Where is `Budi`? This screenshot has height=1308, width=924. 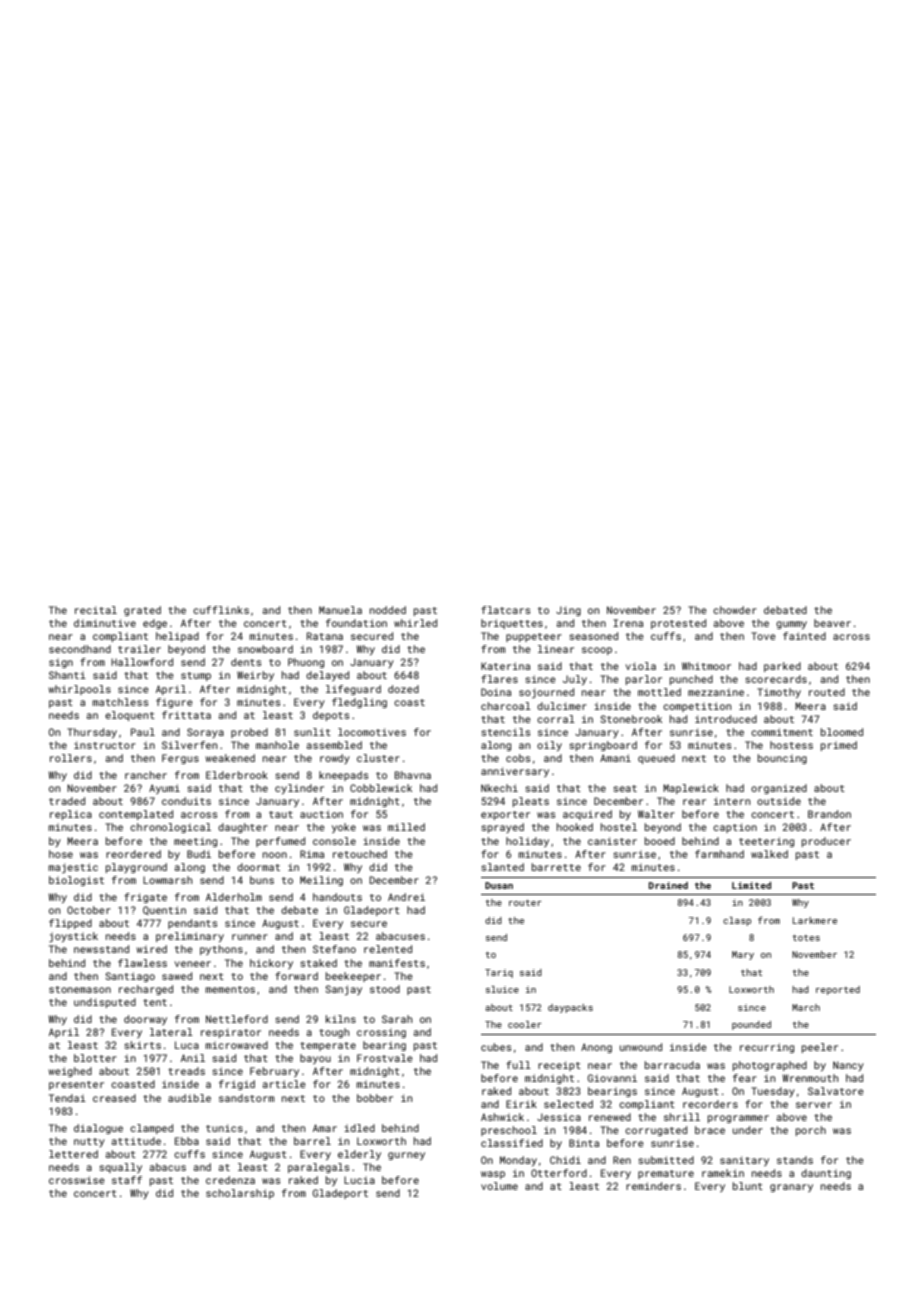
Budi is located at coordinates (199, 854).
